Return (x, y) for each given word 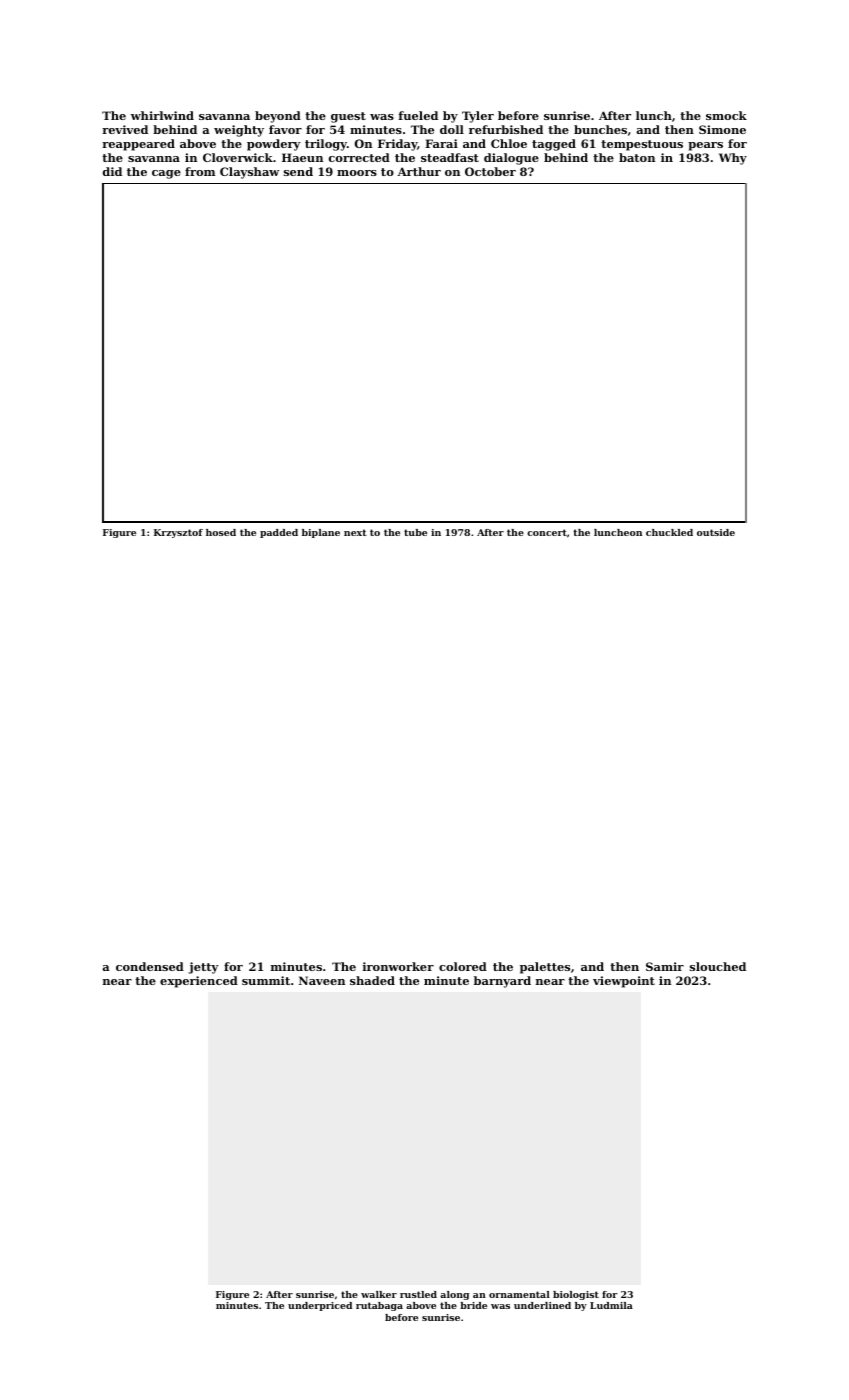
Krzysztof (178, 533)
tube (415, 532)
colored (463, 966)
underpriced (320, 1306)
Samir (665, 966)
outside (716, 532)
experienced (199, 982)
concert (547, 532)
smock (726, 115)
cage (166, 174)
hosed (221, 532)
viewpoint (624, 982)
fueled (418, 115)
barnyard (502, 982)
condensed (150, 966)
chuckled (669, 532)
